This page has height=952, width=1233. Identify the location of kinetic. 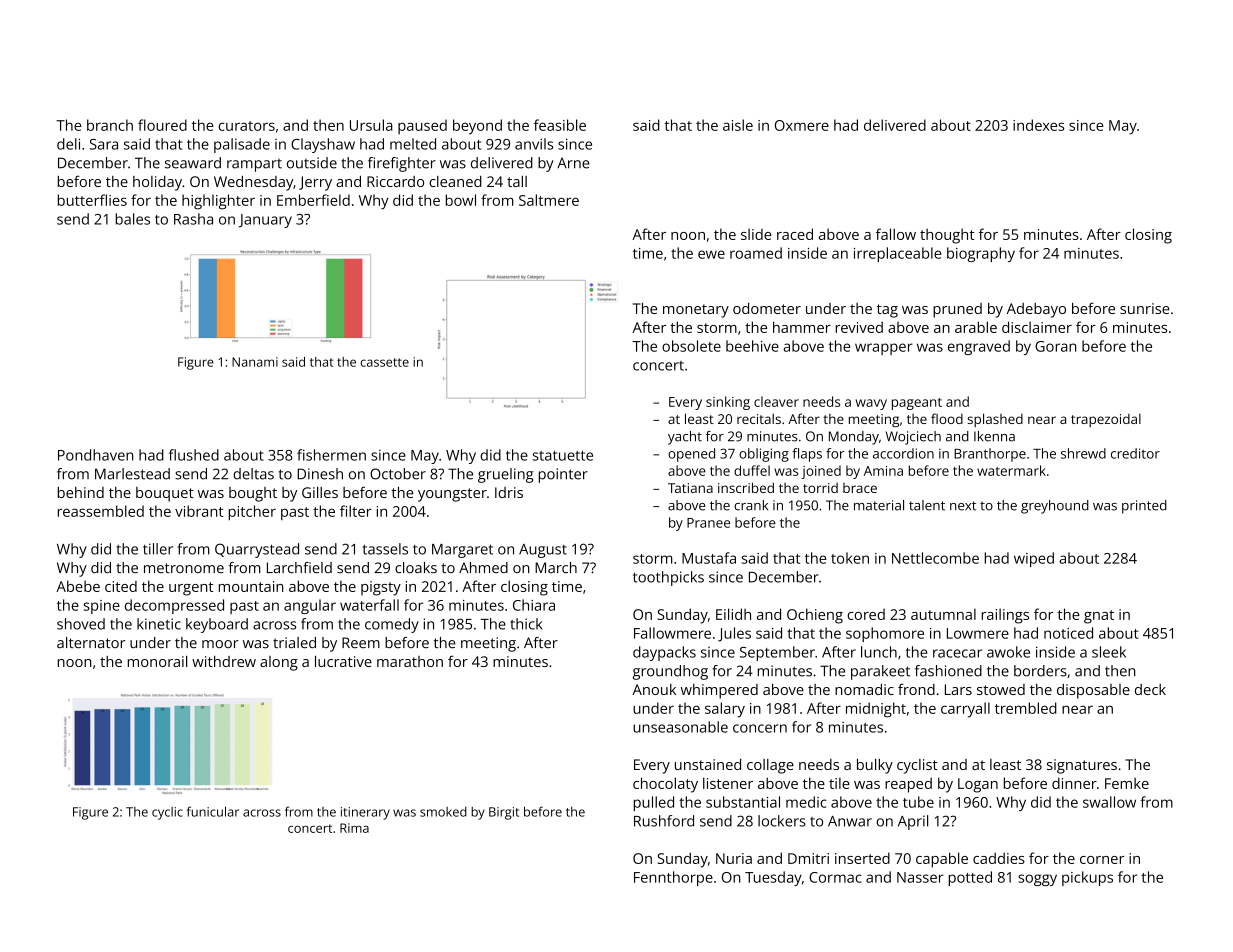
(159, 624).
